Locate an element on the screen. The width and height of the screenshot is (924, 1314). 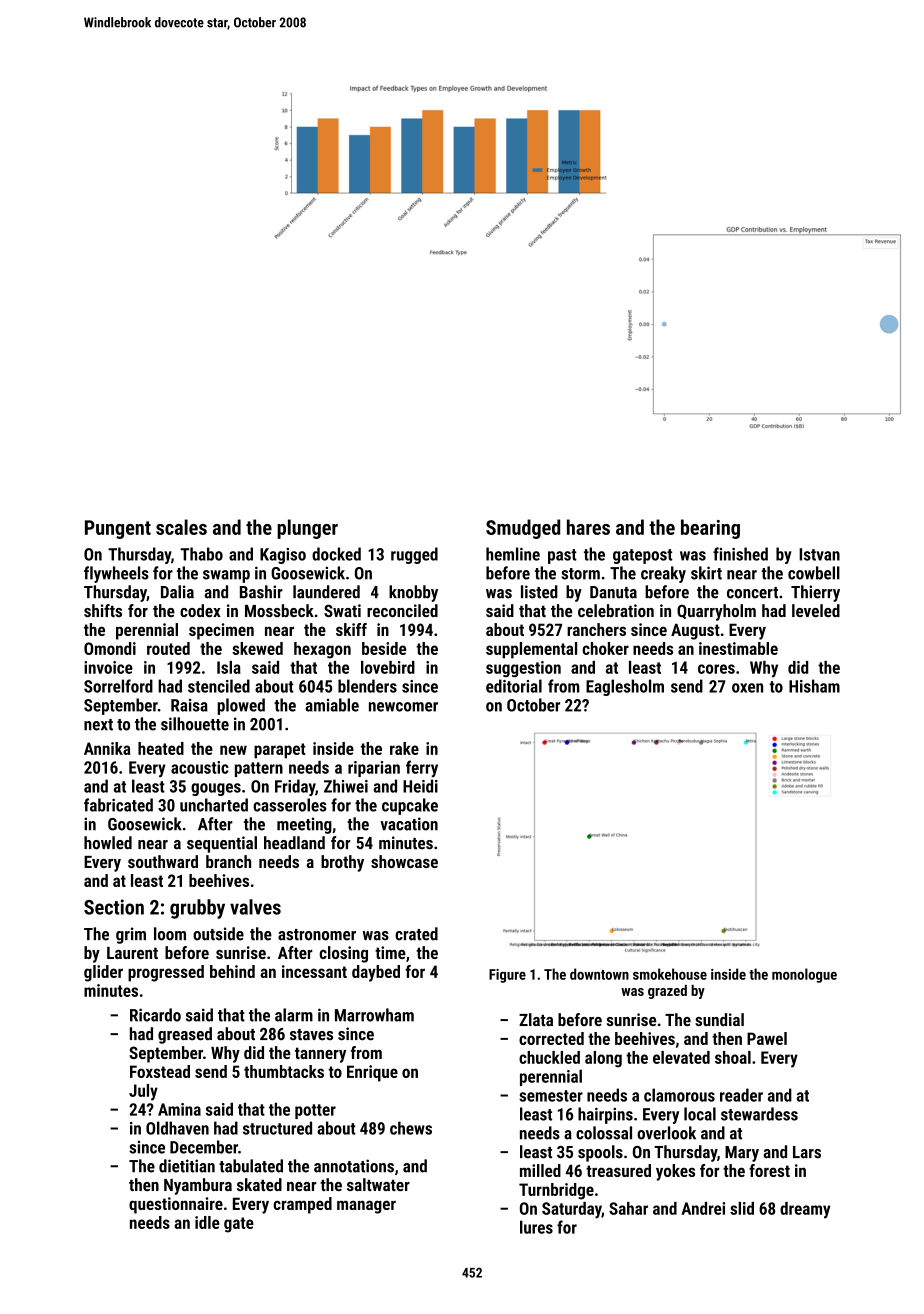
grim is located at coordinates (131, 935).
